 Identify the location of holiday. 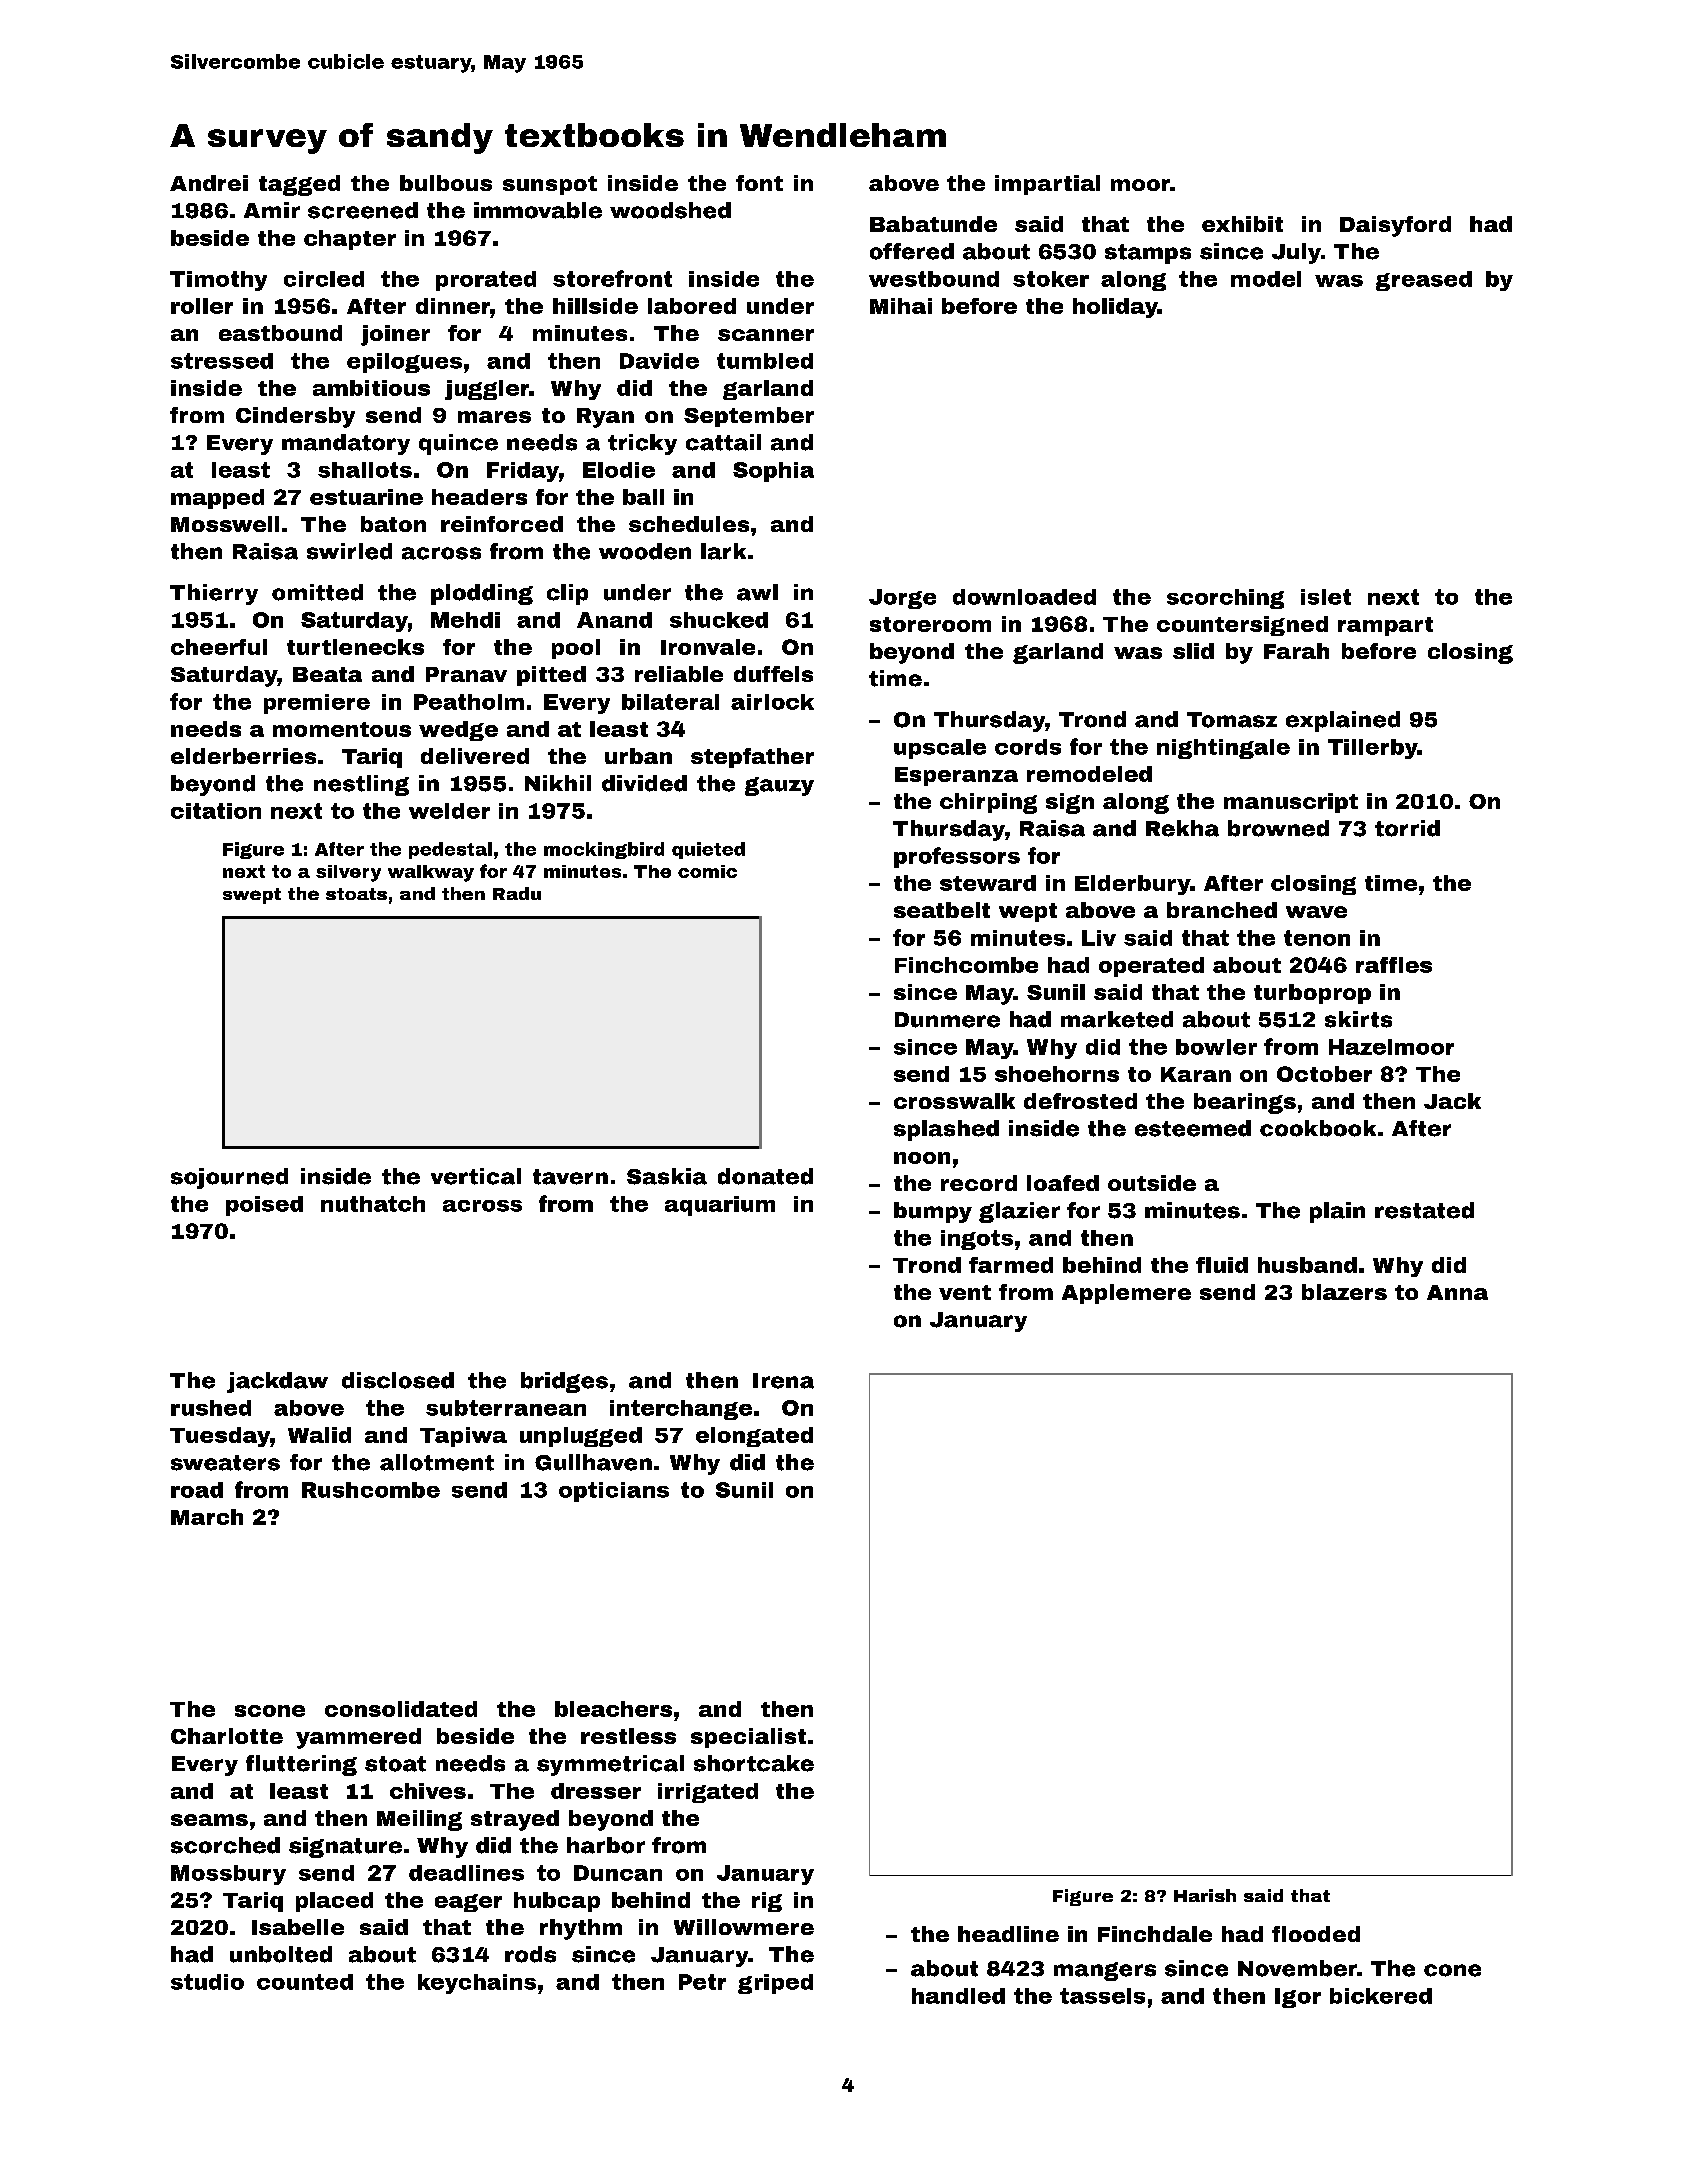
(1115, 308).
